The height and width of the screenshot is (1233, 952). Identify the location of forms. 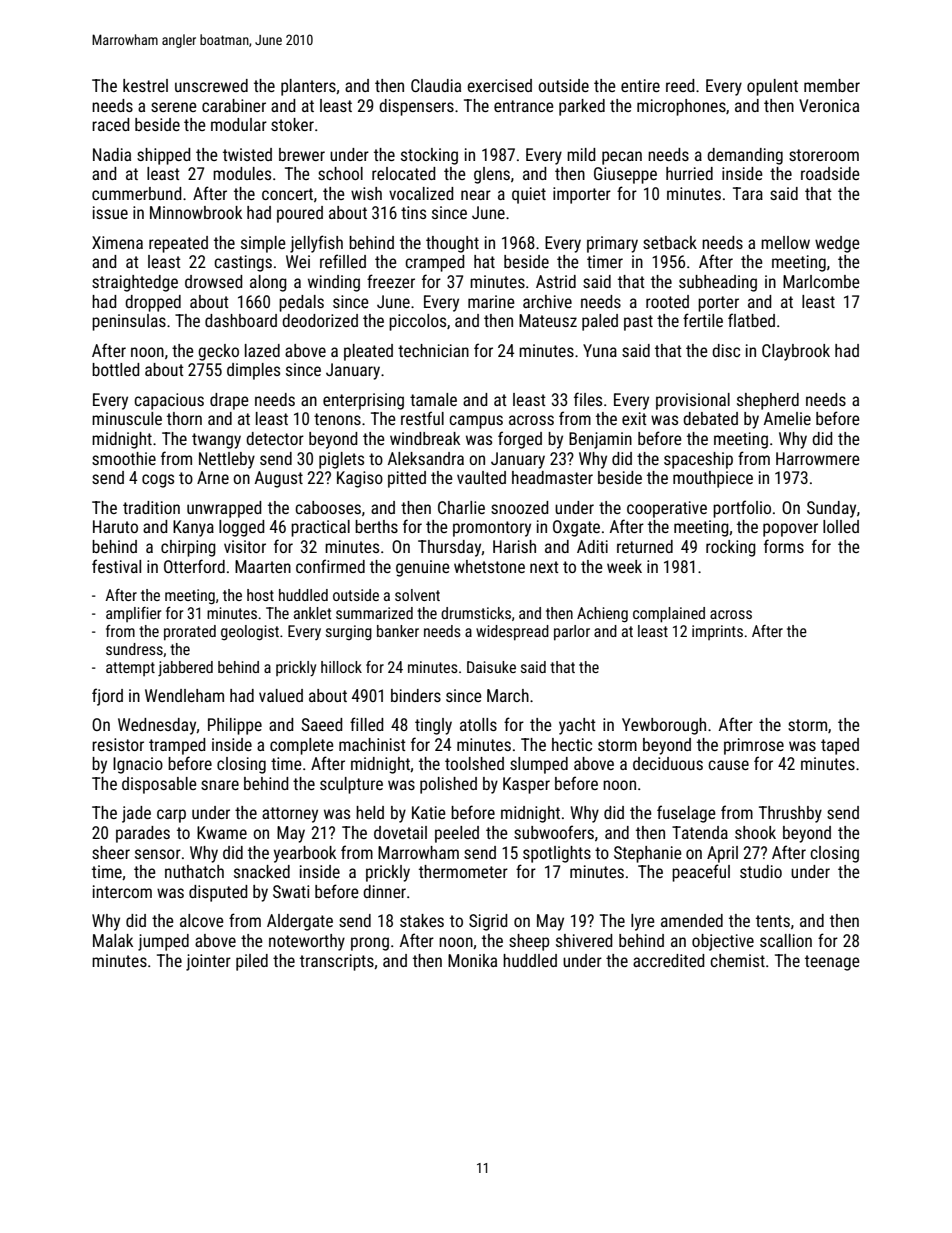
(784, 546).
